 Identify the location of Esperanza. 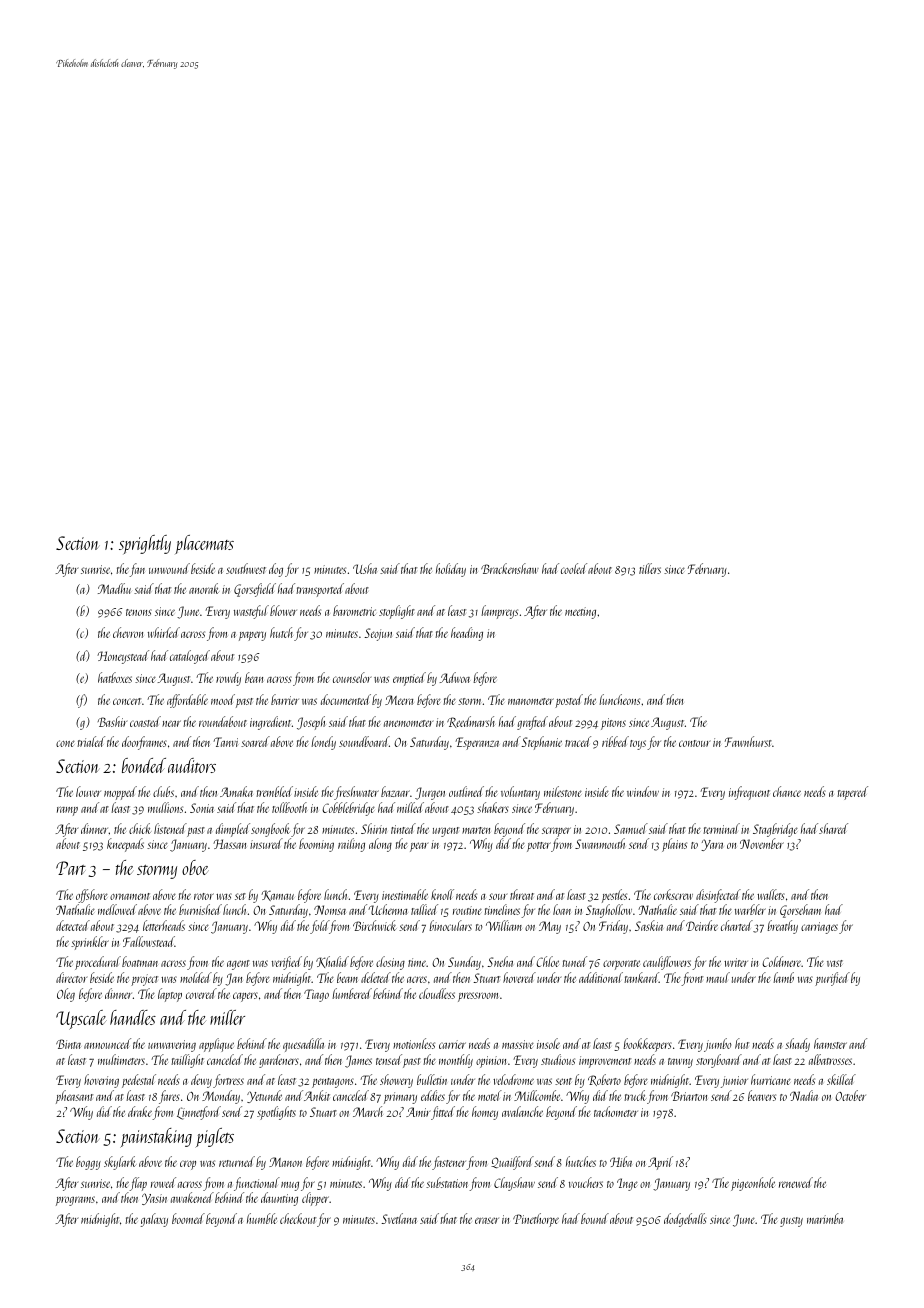
(477, 743).
